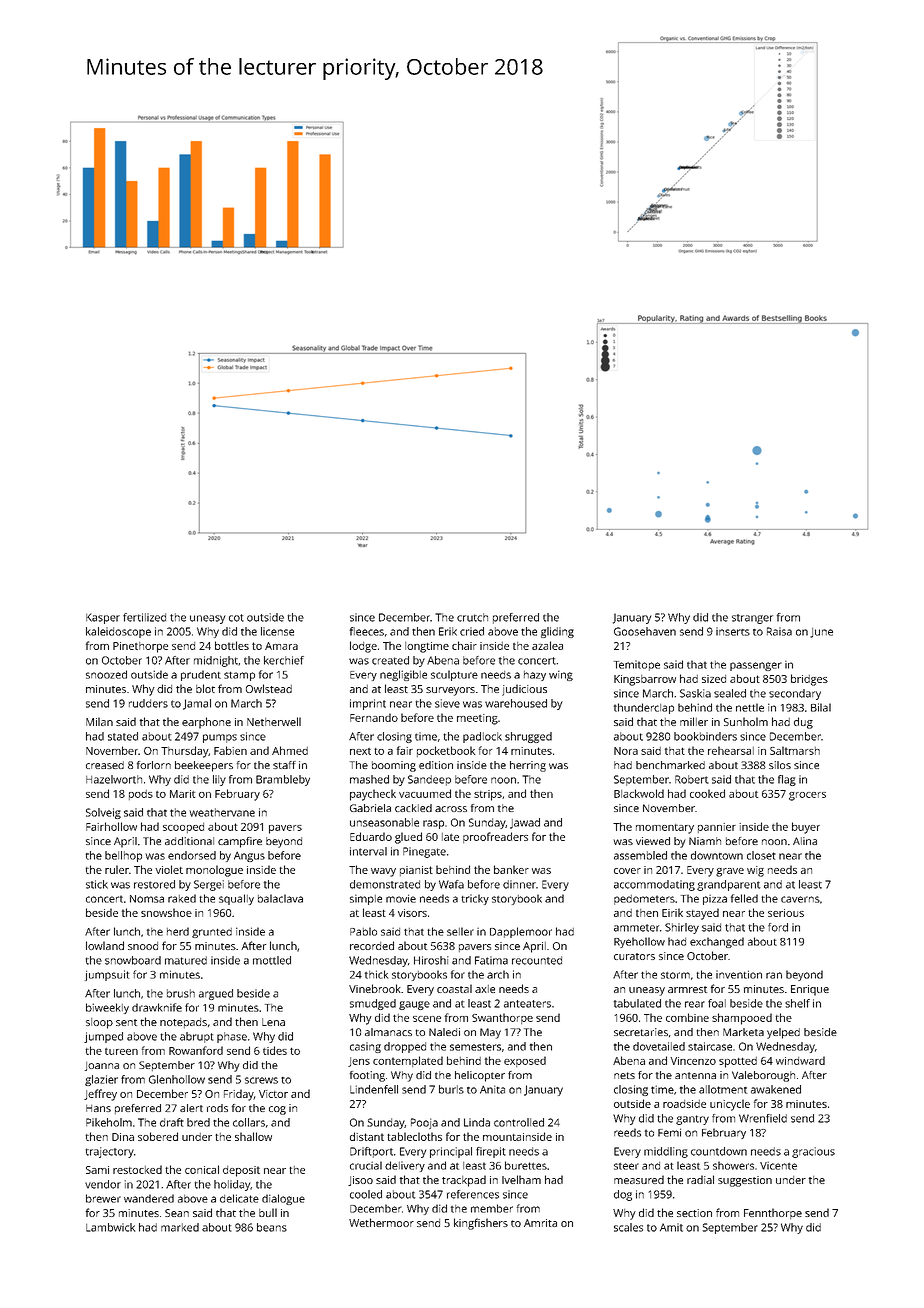 This document has height=1308, width=924. What do you see at coordinates (525, 1061) in the document?
I see `exposed` at bounding box center [525, 1061].
